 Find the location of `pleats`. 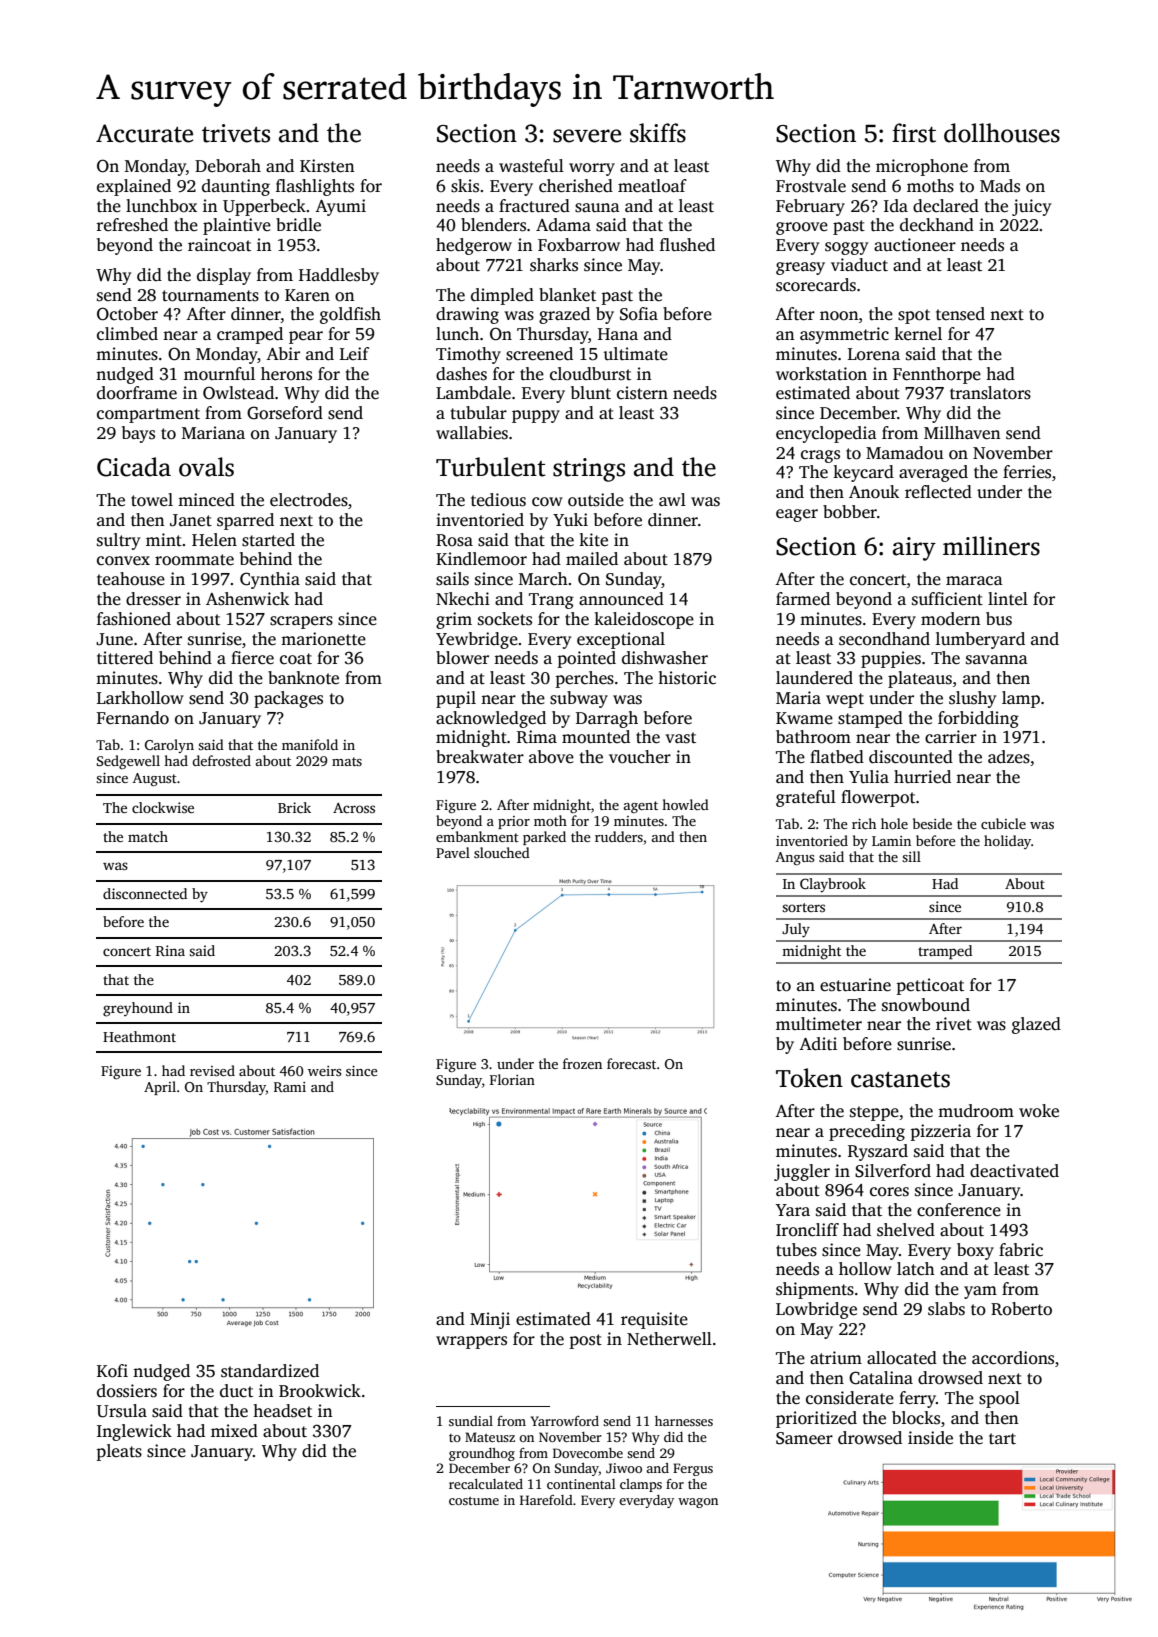

pleats is located at coordinates (119, 1452).
